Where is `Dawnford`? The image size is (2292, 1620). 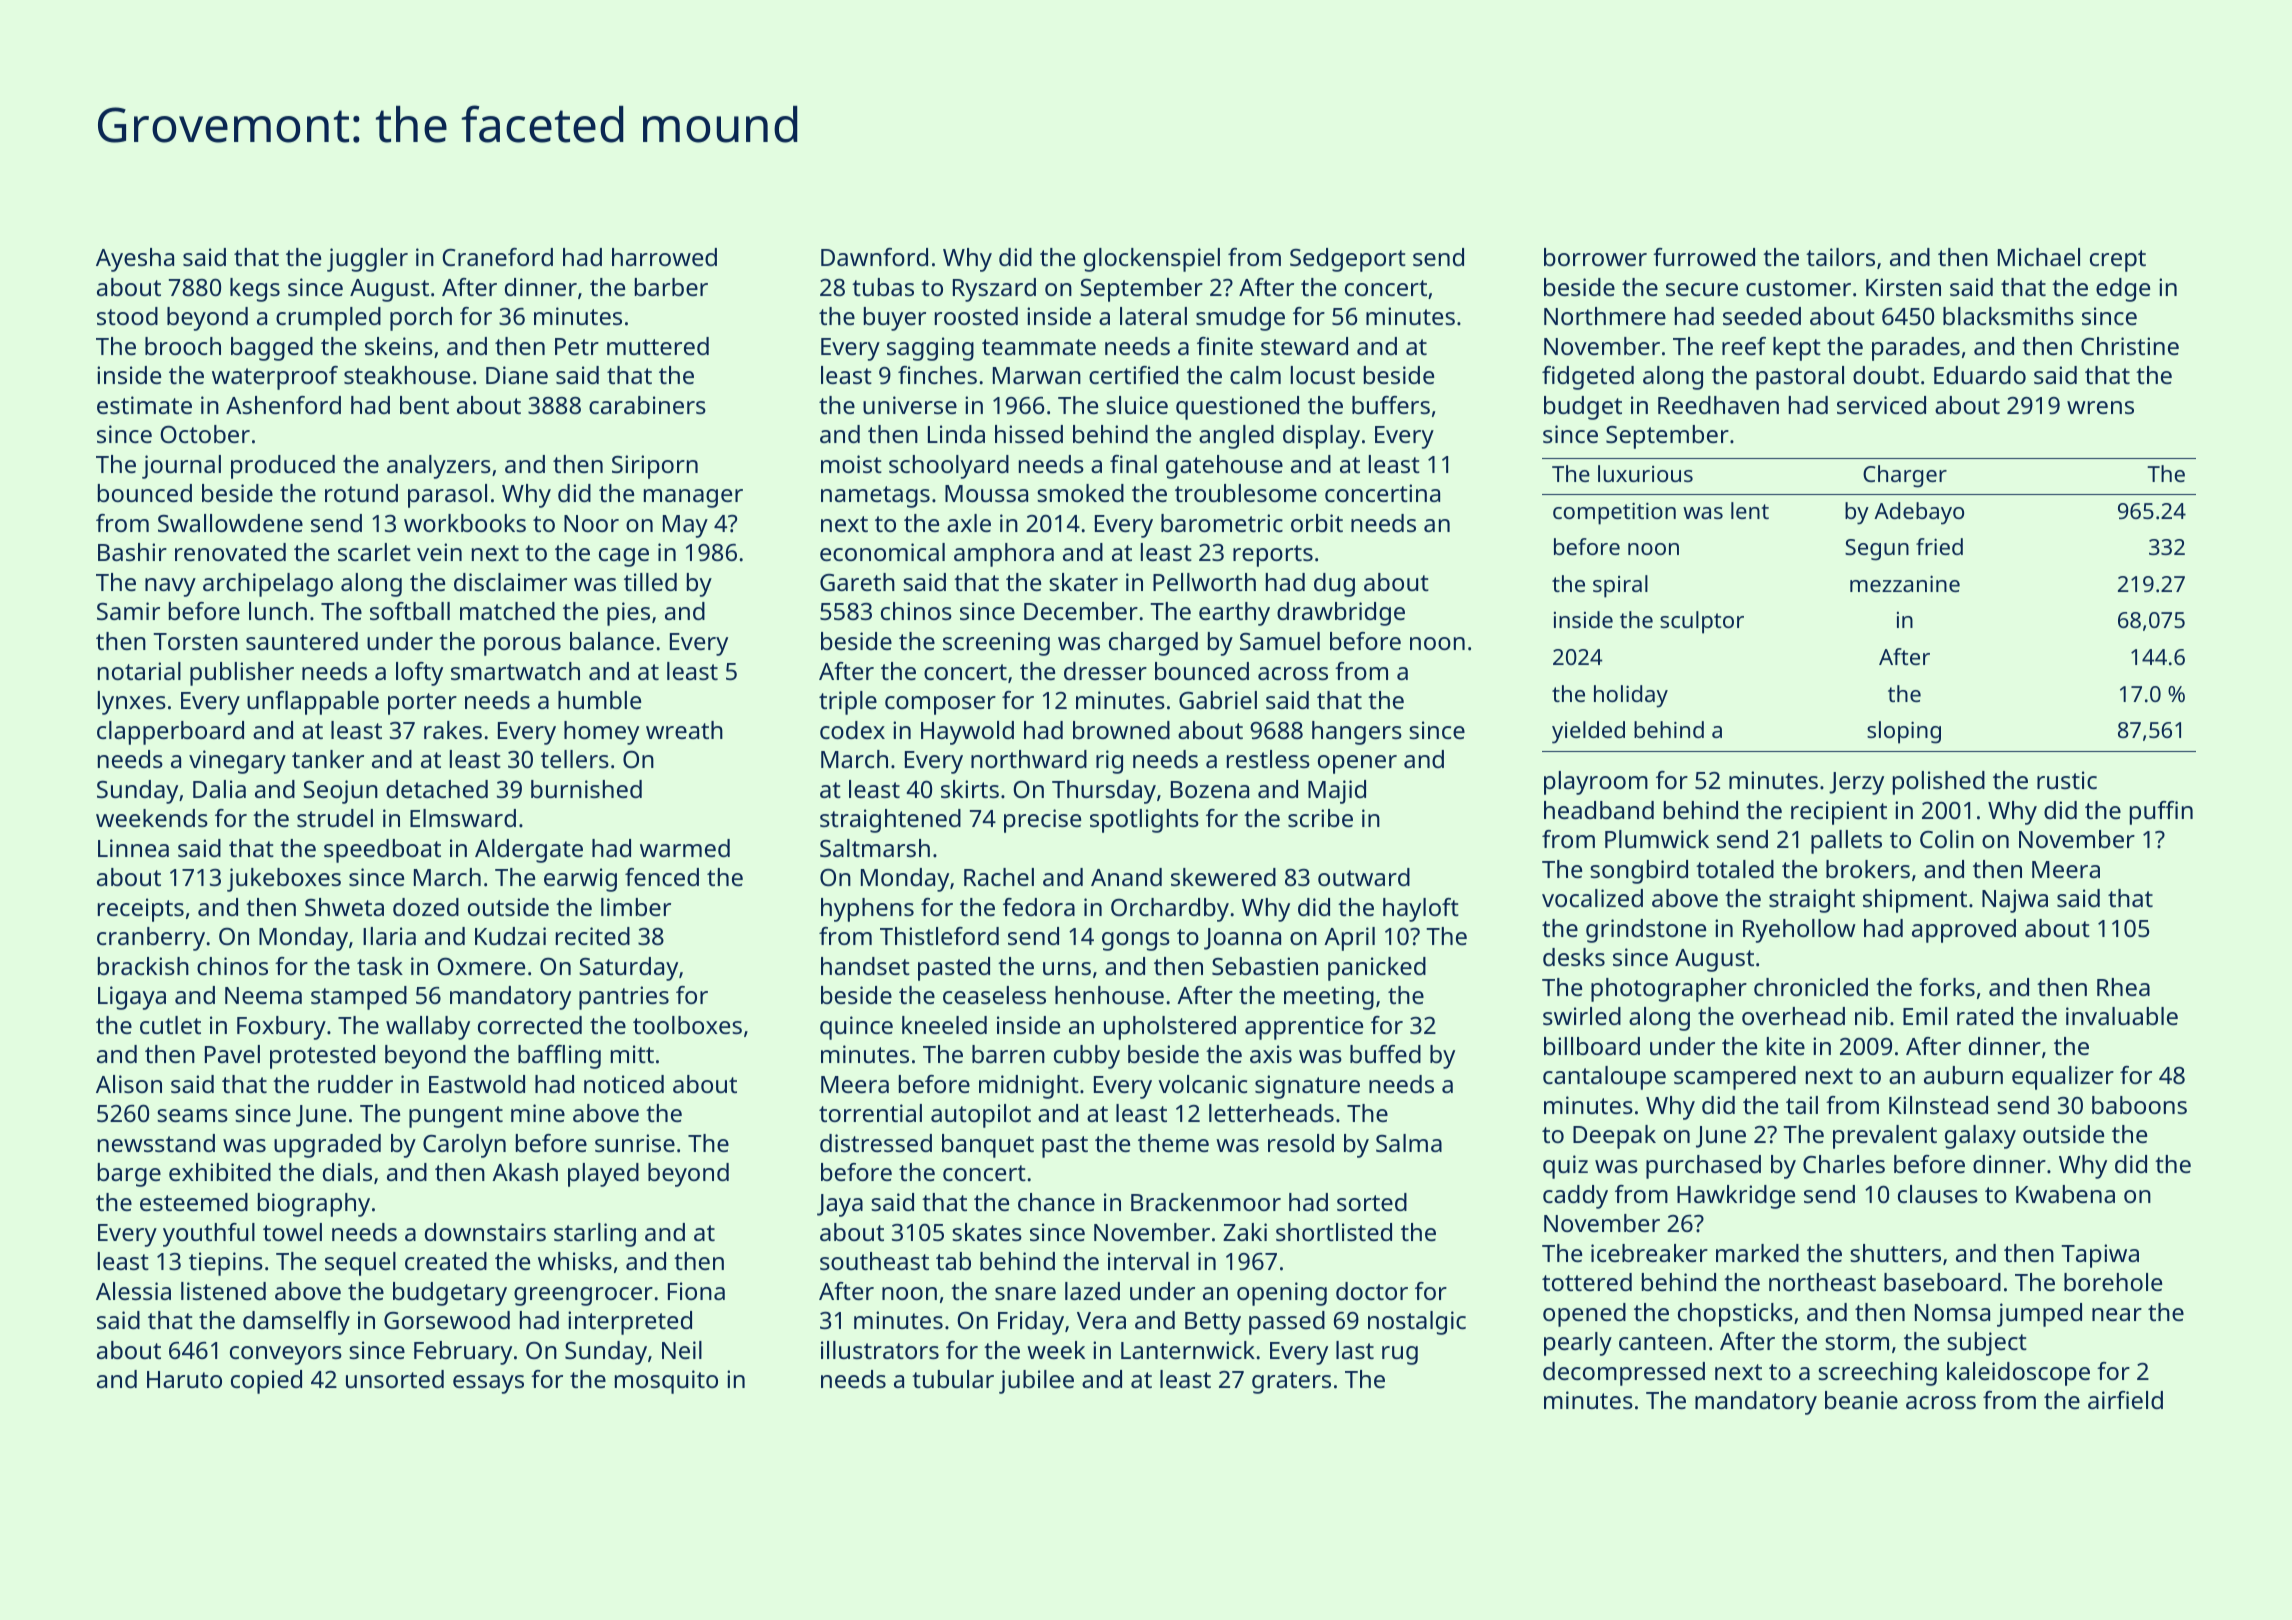
Dawnford is located at coordinates (874, 257).
